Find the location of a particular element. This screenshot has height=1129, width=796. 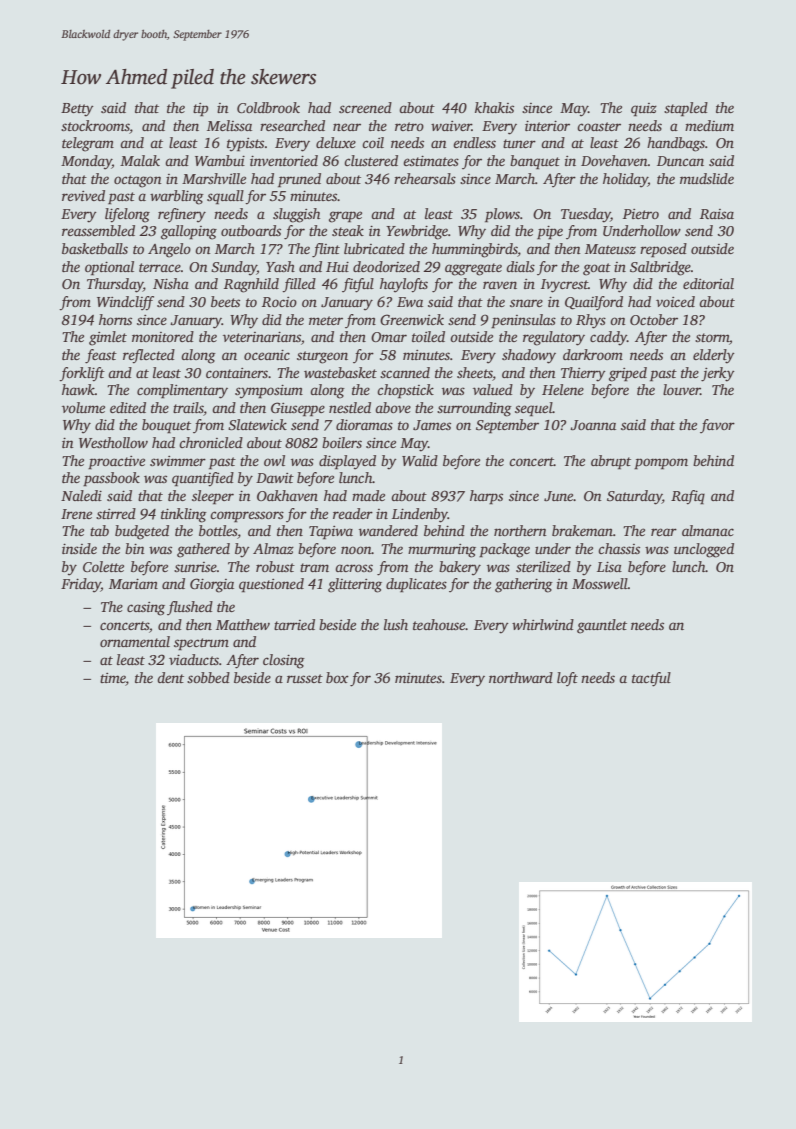

Pietro is located at coordinates (641, 214).
